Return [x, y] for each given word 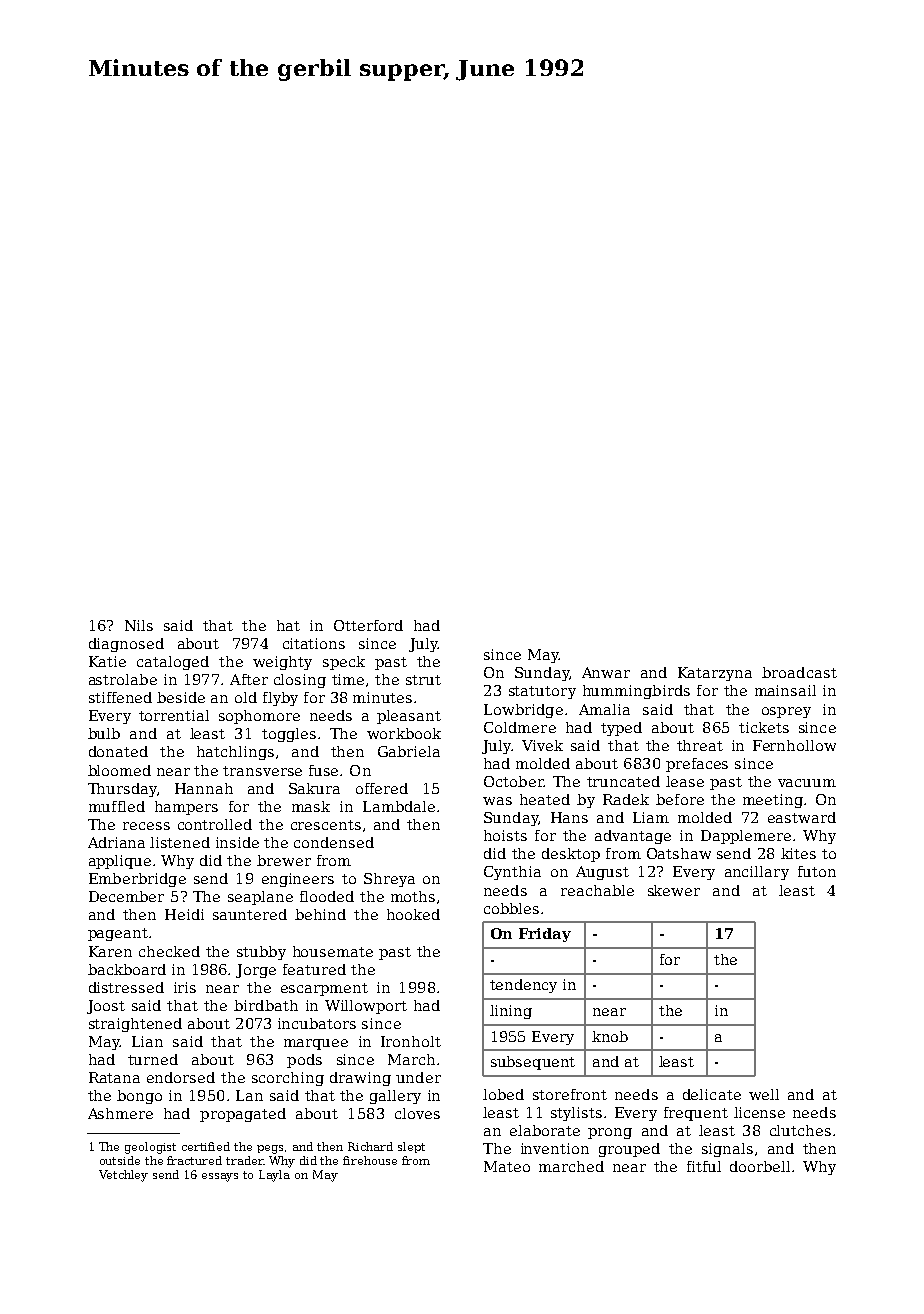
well [764, 1094]
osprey [786, 712]
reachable [597, 890]
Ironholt [411, 1041]
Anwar [606, 672]
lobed [503, 1094]
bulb [104, 733]
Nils [139, 625]
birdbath [266, 1005]
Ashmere [120, 1113]
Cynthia [512, 873]
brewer [284, 860]
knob [610, 1036]
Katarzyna [715, 674]
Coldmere [520, 727]
